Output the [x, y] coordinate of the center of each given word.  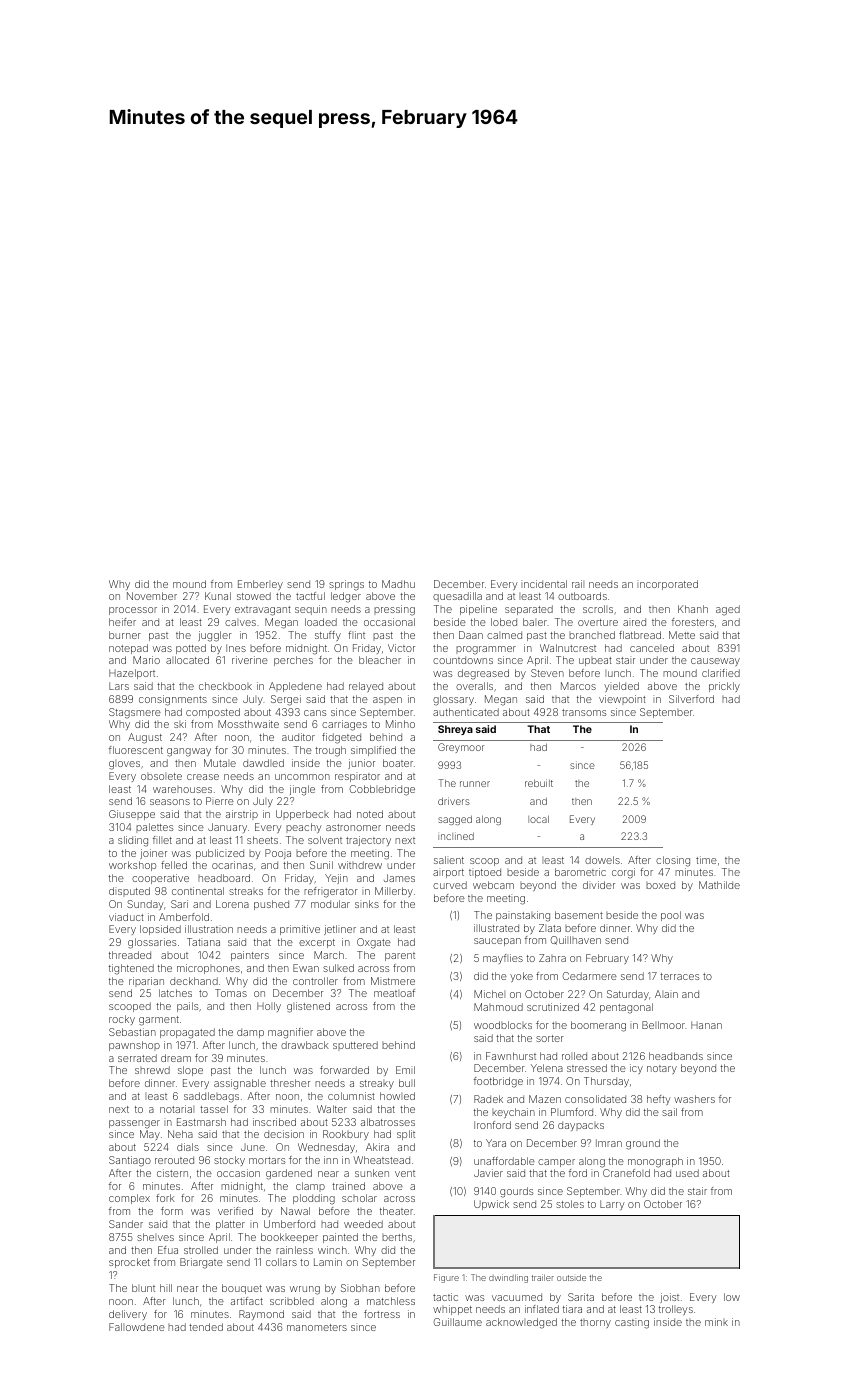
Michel [489, 994]
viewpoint [622, 700]
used [687, 1173]
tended [206, 1327]
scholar [359, 1198]
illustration [209, 929]
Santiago [130, 1161]
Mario [146, 660]
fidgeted [341, 738]
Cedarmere [590, 976]
